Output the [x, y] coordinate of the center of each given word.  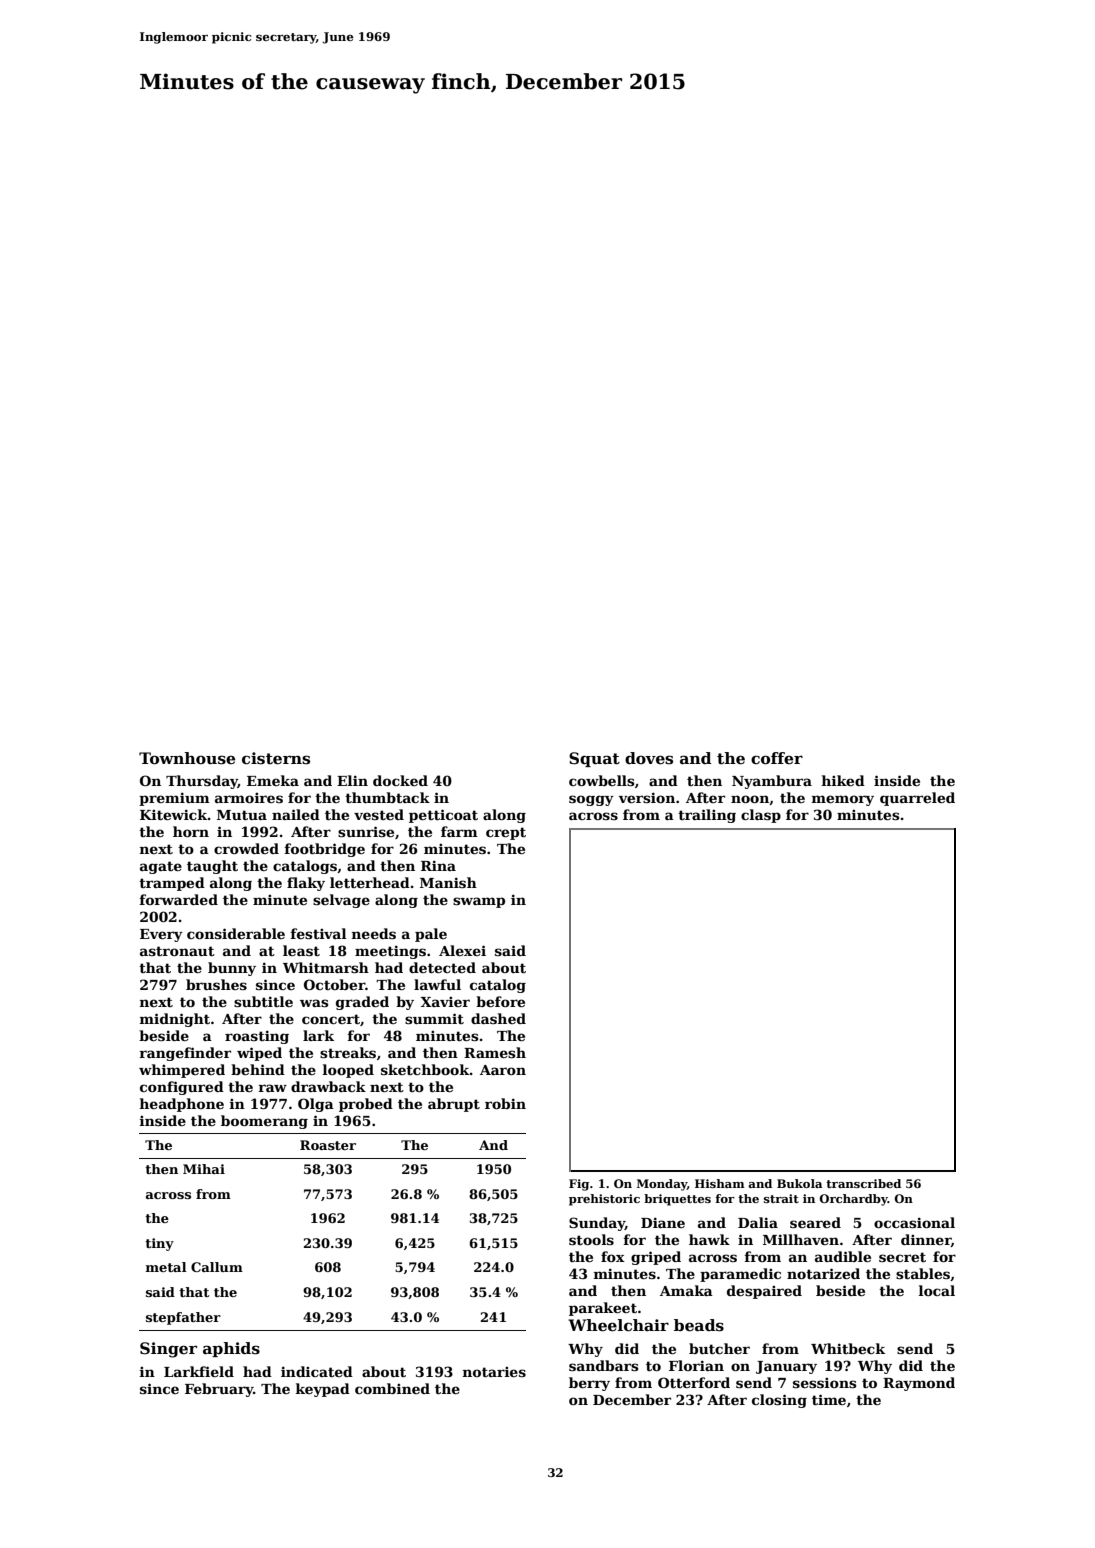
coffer [777, 758]
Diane [663, 1222]
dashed [498, 1018]
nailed [296, 814]
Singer [168, 1350]
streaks [348, 1052]
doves [649, 758]
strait [781, 1198]
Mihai [204, 1169]
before [500, 1001]
